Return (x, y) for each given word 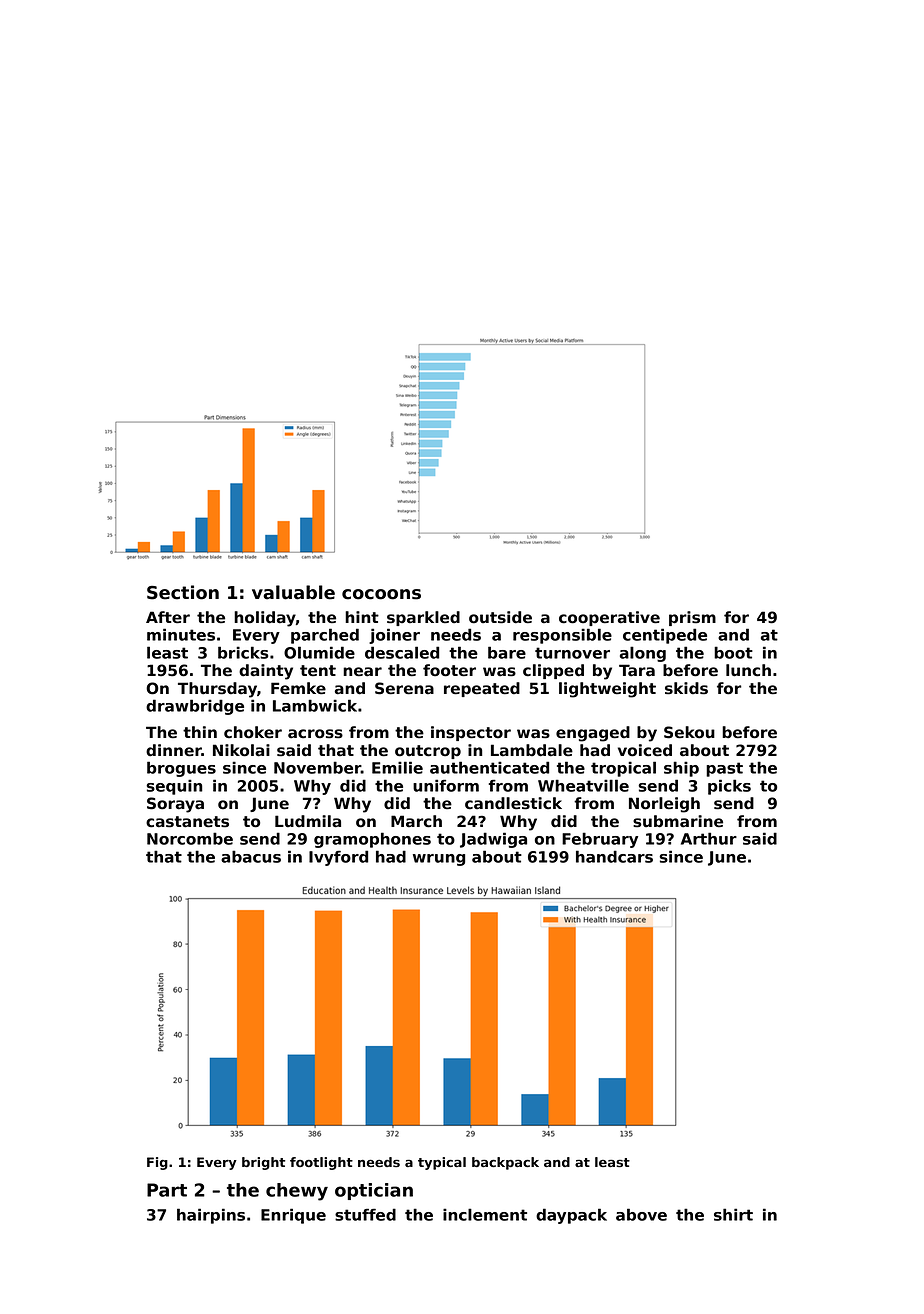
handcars (614, 856)
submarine (678, 821)
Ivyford (338, 858)
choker (253, 732)
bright (263, 1163)
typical (442, 1163)
